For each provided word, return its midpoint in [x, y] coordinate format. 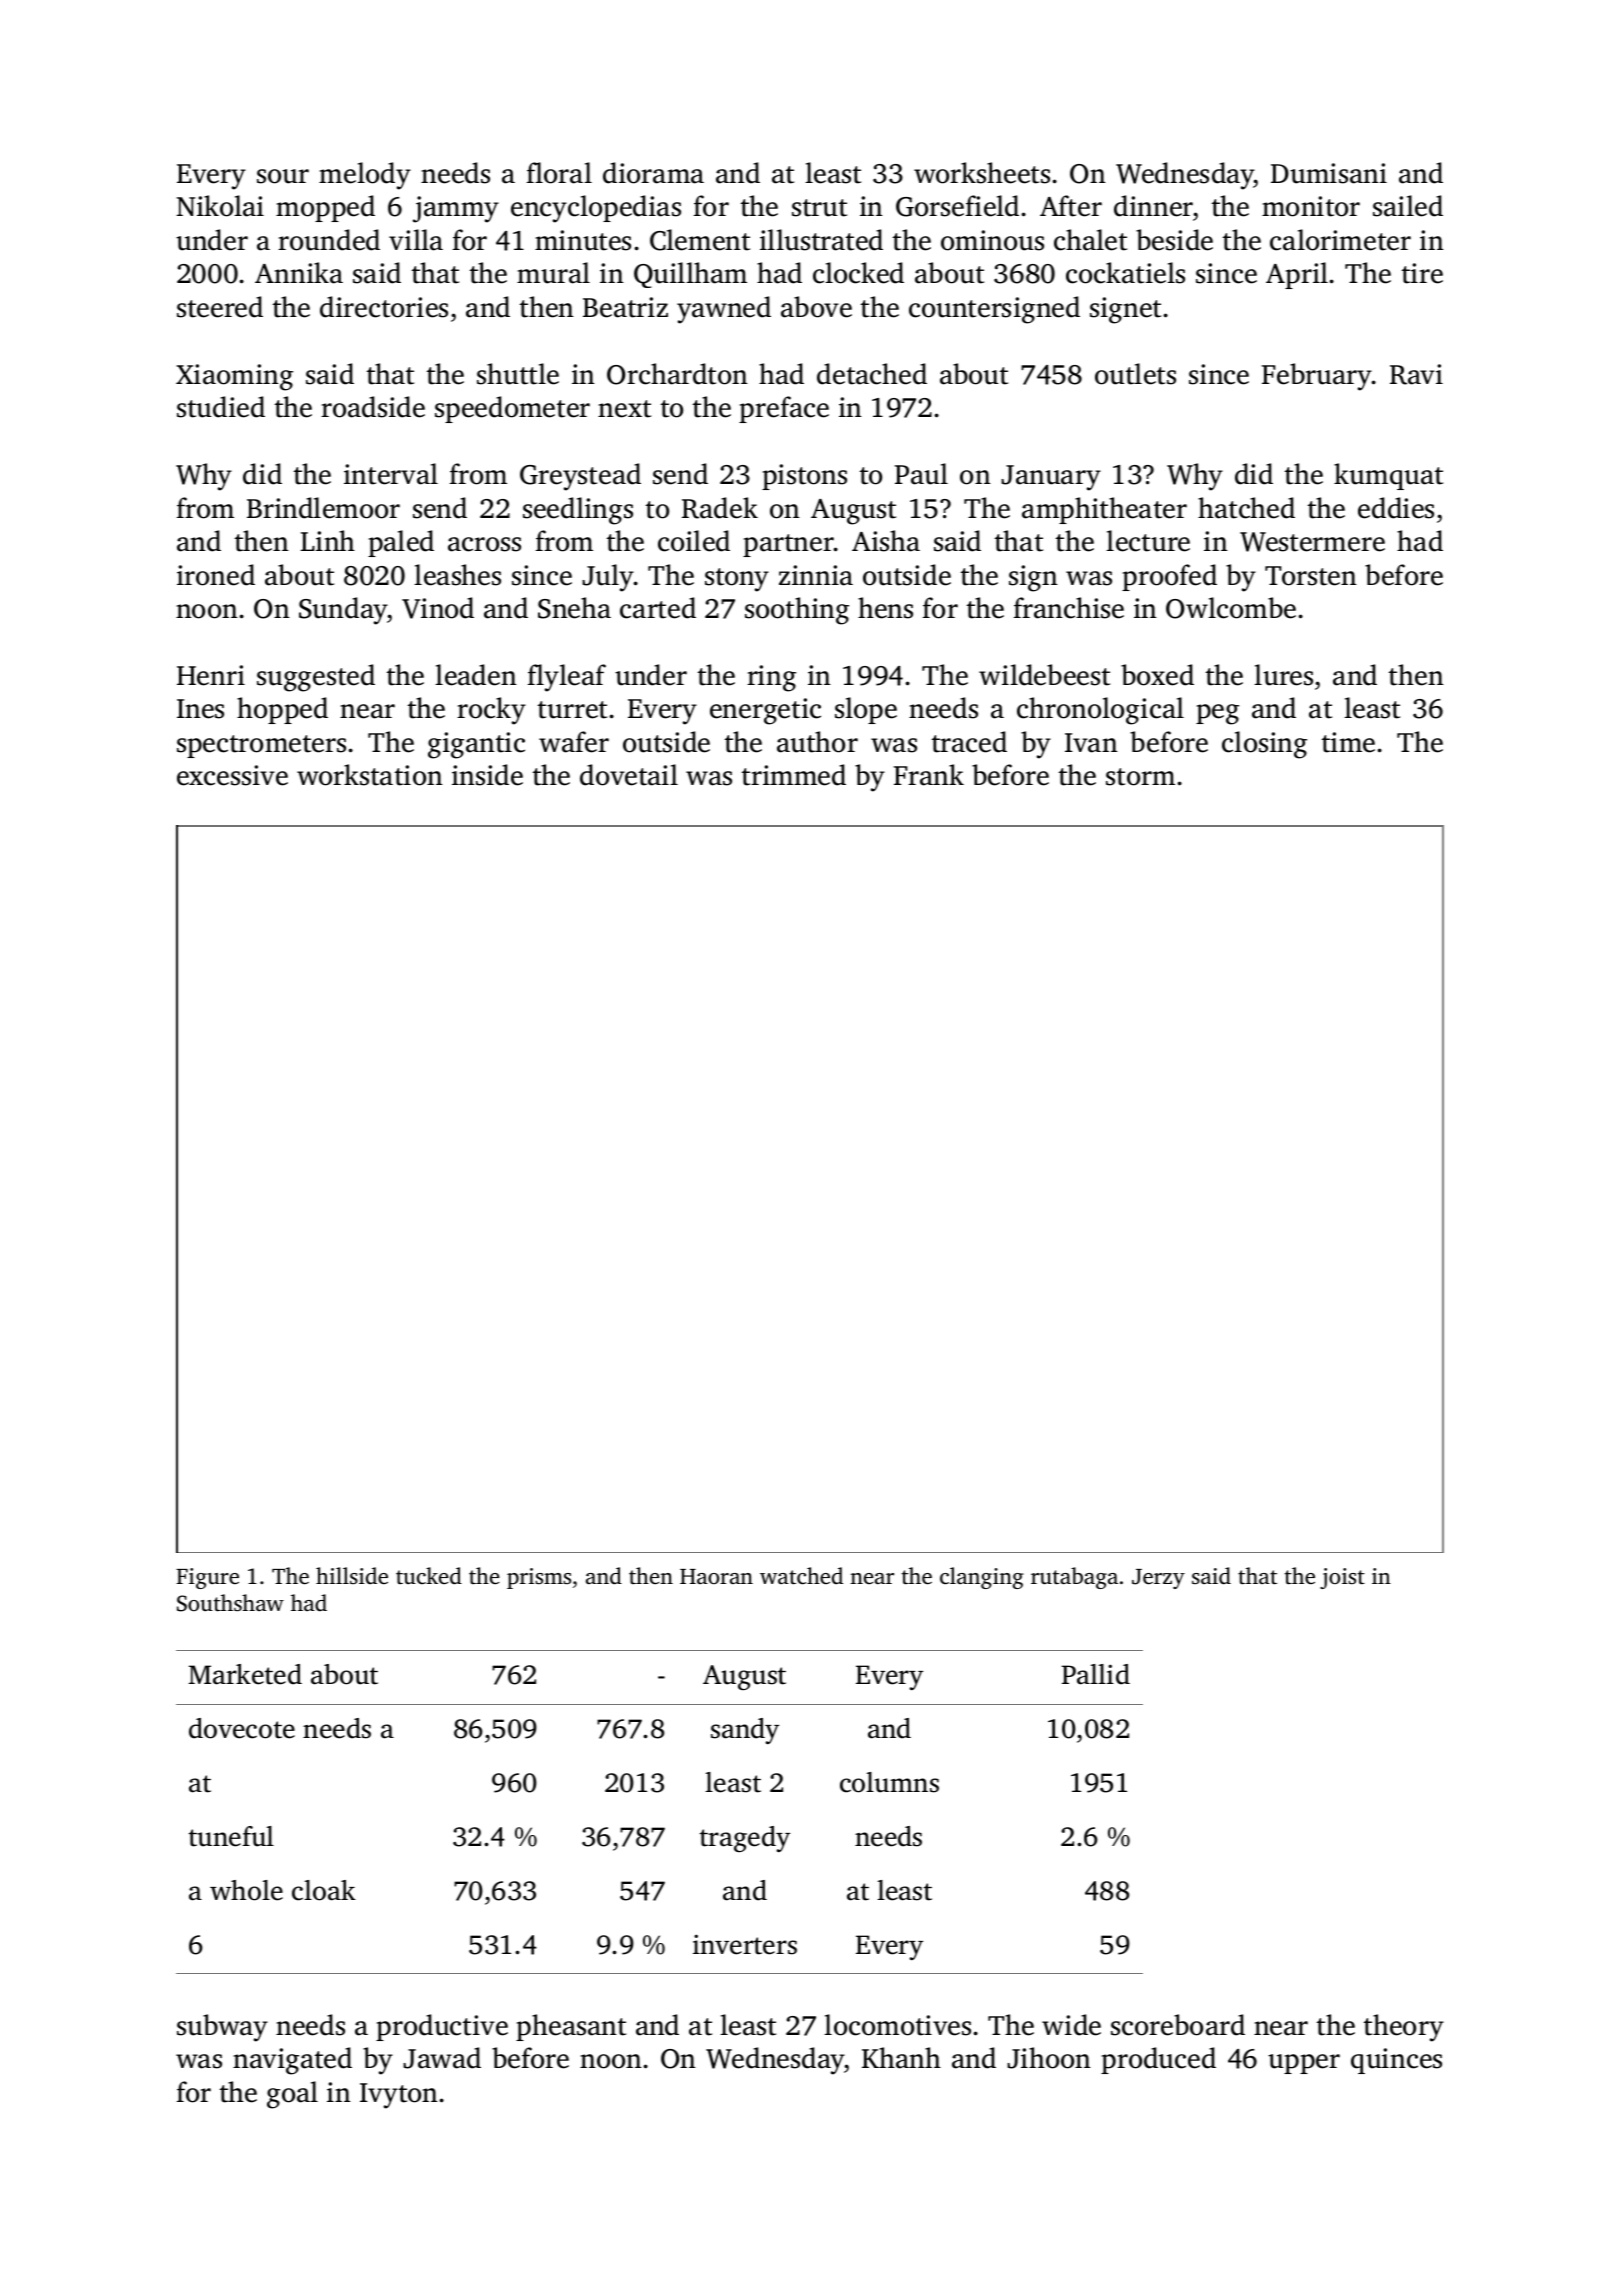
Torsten [1311, 576]
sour [283, 176]
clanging [982, 1578]
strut [819, 208]
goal [292, 2095]
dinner [1153, 206]
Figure [207, 1578]
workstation [370, 775]
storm [1140, 777]
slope [866, 710]
